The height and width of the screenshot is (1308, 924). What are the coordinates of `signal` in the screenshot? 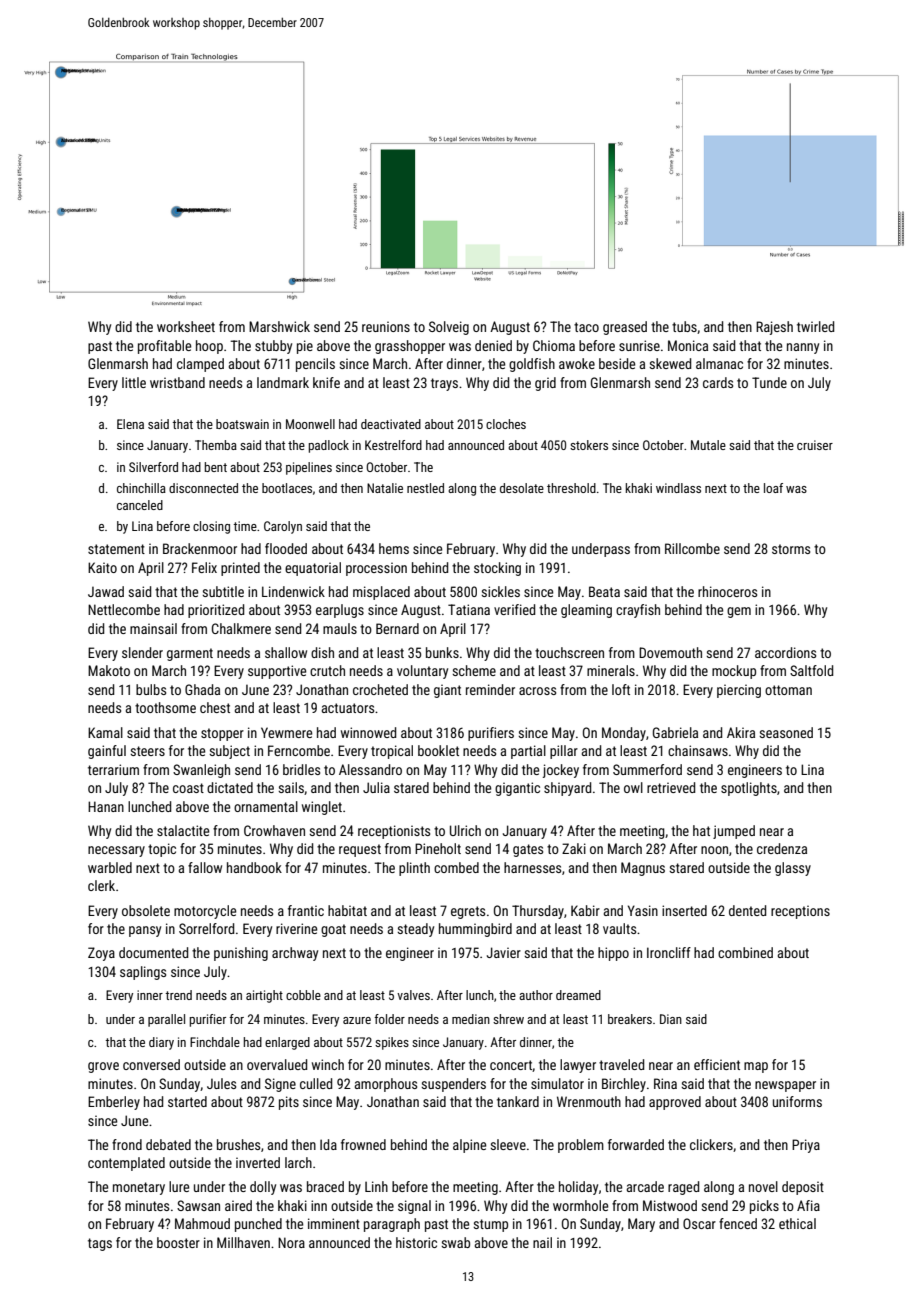 It's located at (414, 1207).
